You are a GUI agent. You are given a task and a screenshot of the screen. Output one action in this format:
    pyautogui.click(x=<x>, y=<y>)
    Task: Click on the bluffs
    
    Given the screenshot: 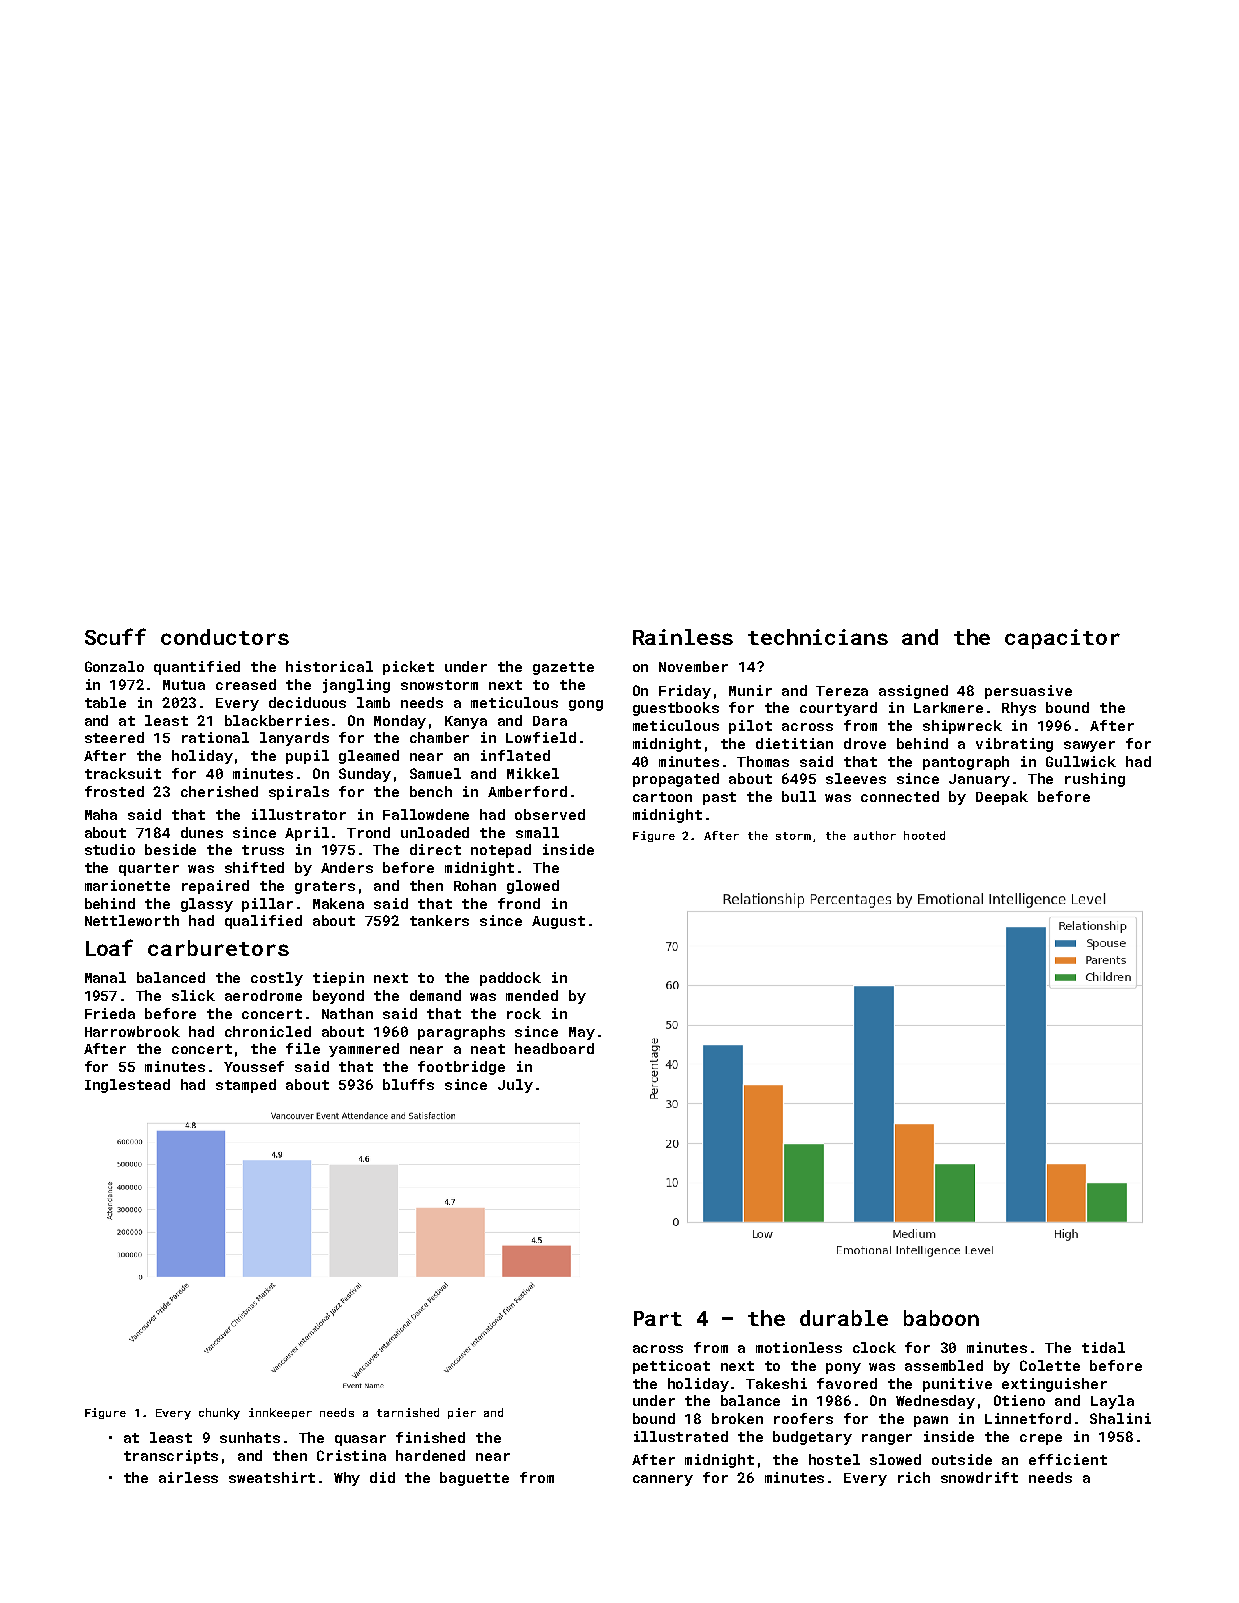 What is the action you would take?
    pyautogui.click(x=408, y=1084)
